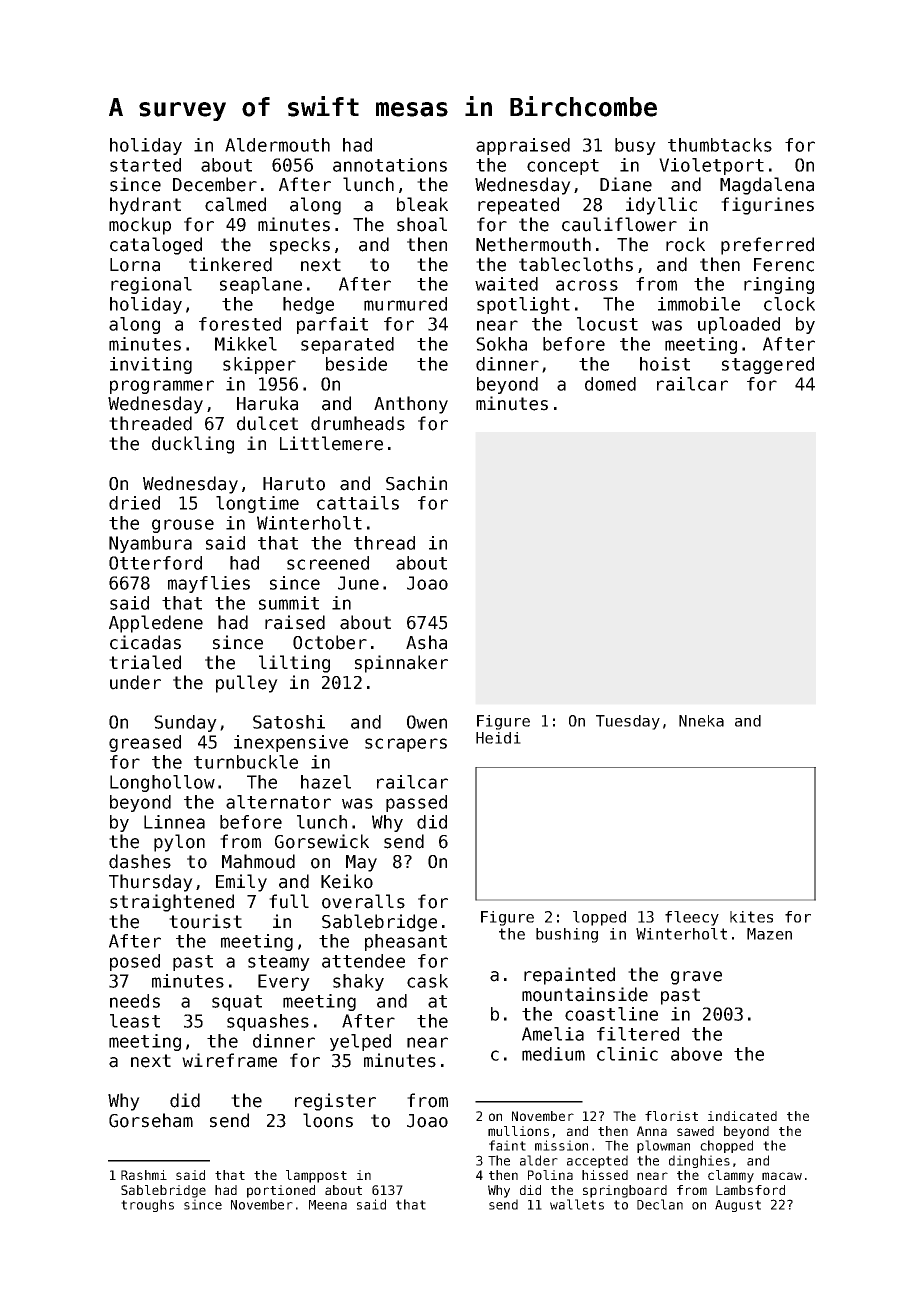 This screenshot has height=1311, width=924. I want to click on started, so click(145, 165).
